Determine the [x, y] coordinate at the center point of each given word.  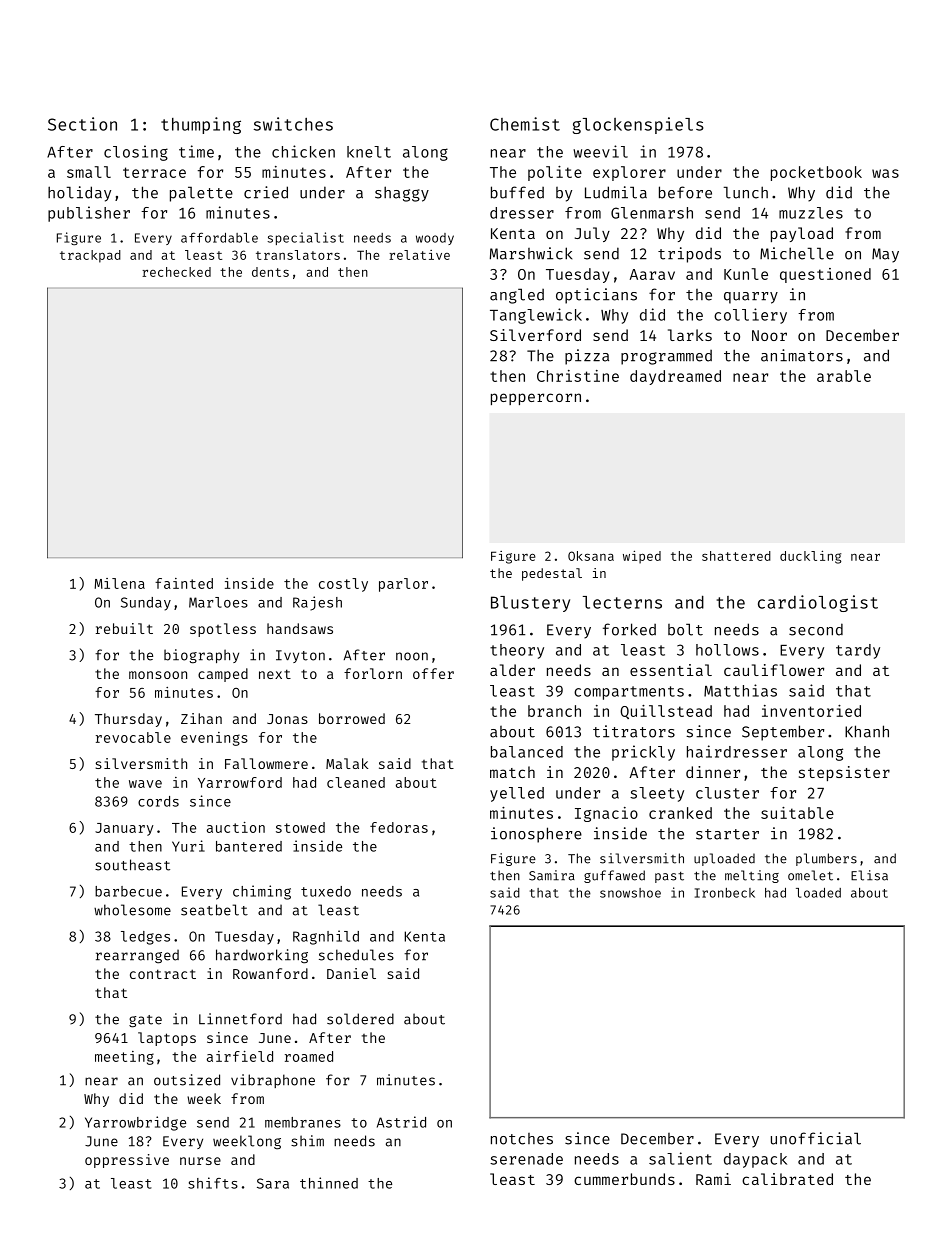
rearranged [137, 957]
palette [201, 194]
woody [435, 239]
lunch [746, 192]
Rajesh [317, 603]
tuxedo [326, 891]
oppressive [127, 1161]
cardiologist [818, 603]
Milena [119, 583]
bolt [685, 629]
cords [158, 801]
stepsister [844, 773]
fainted [184, 583]
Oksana [591, 556]
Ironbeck [725, 893]
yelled [517, 794]
